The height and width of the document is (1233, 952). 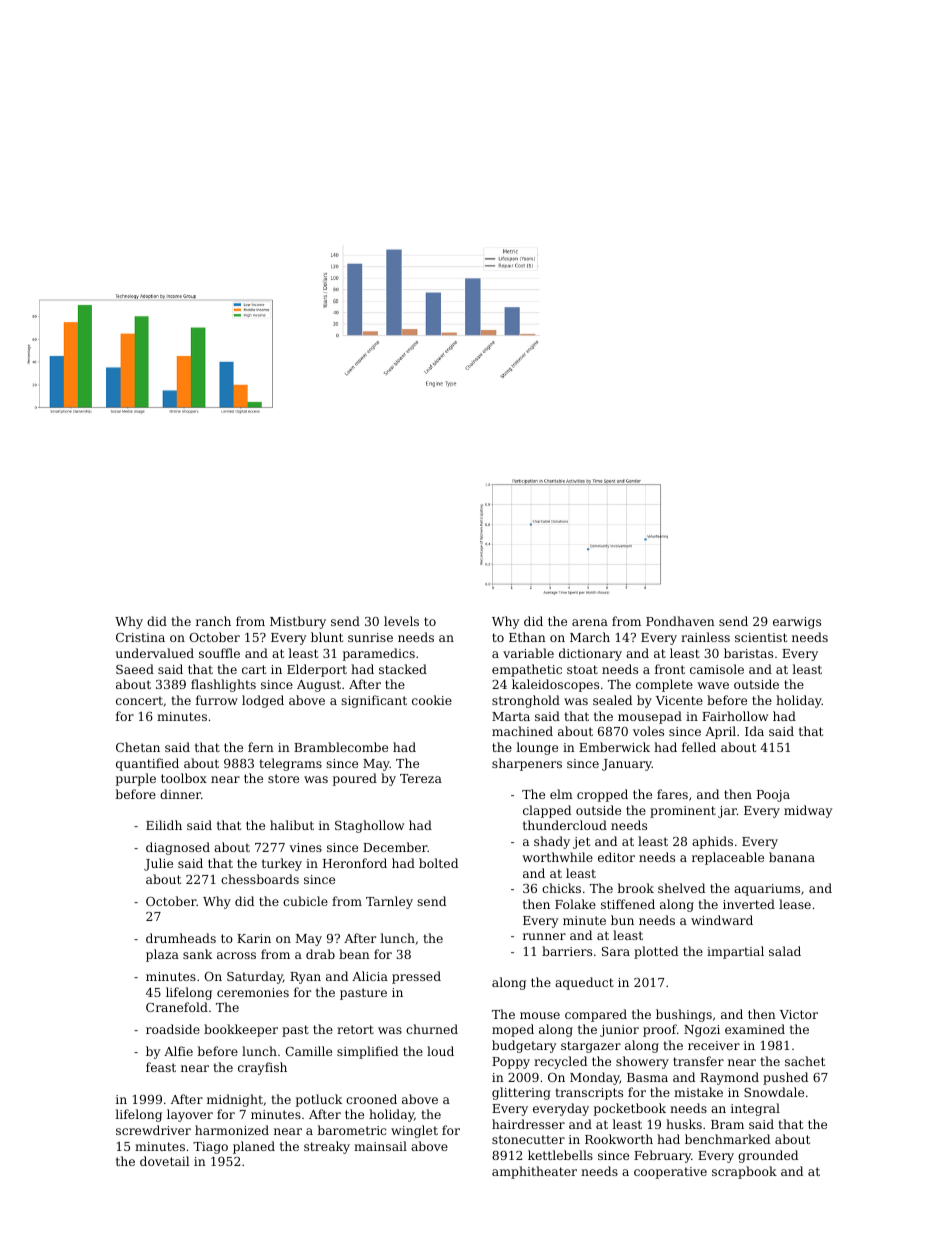 What do you see at coordinates (768, 1156) in the document?
I see `grounded` at bounding box center [768, 1156].
